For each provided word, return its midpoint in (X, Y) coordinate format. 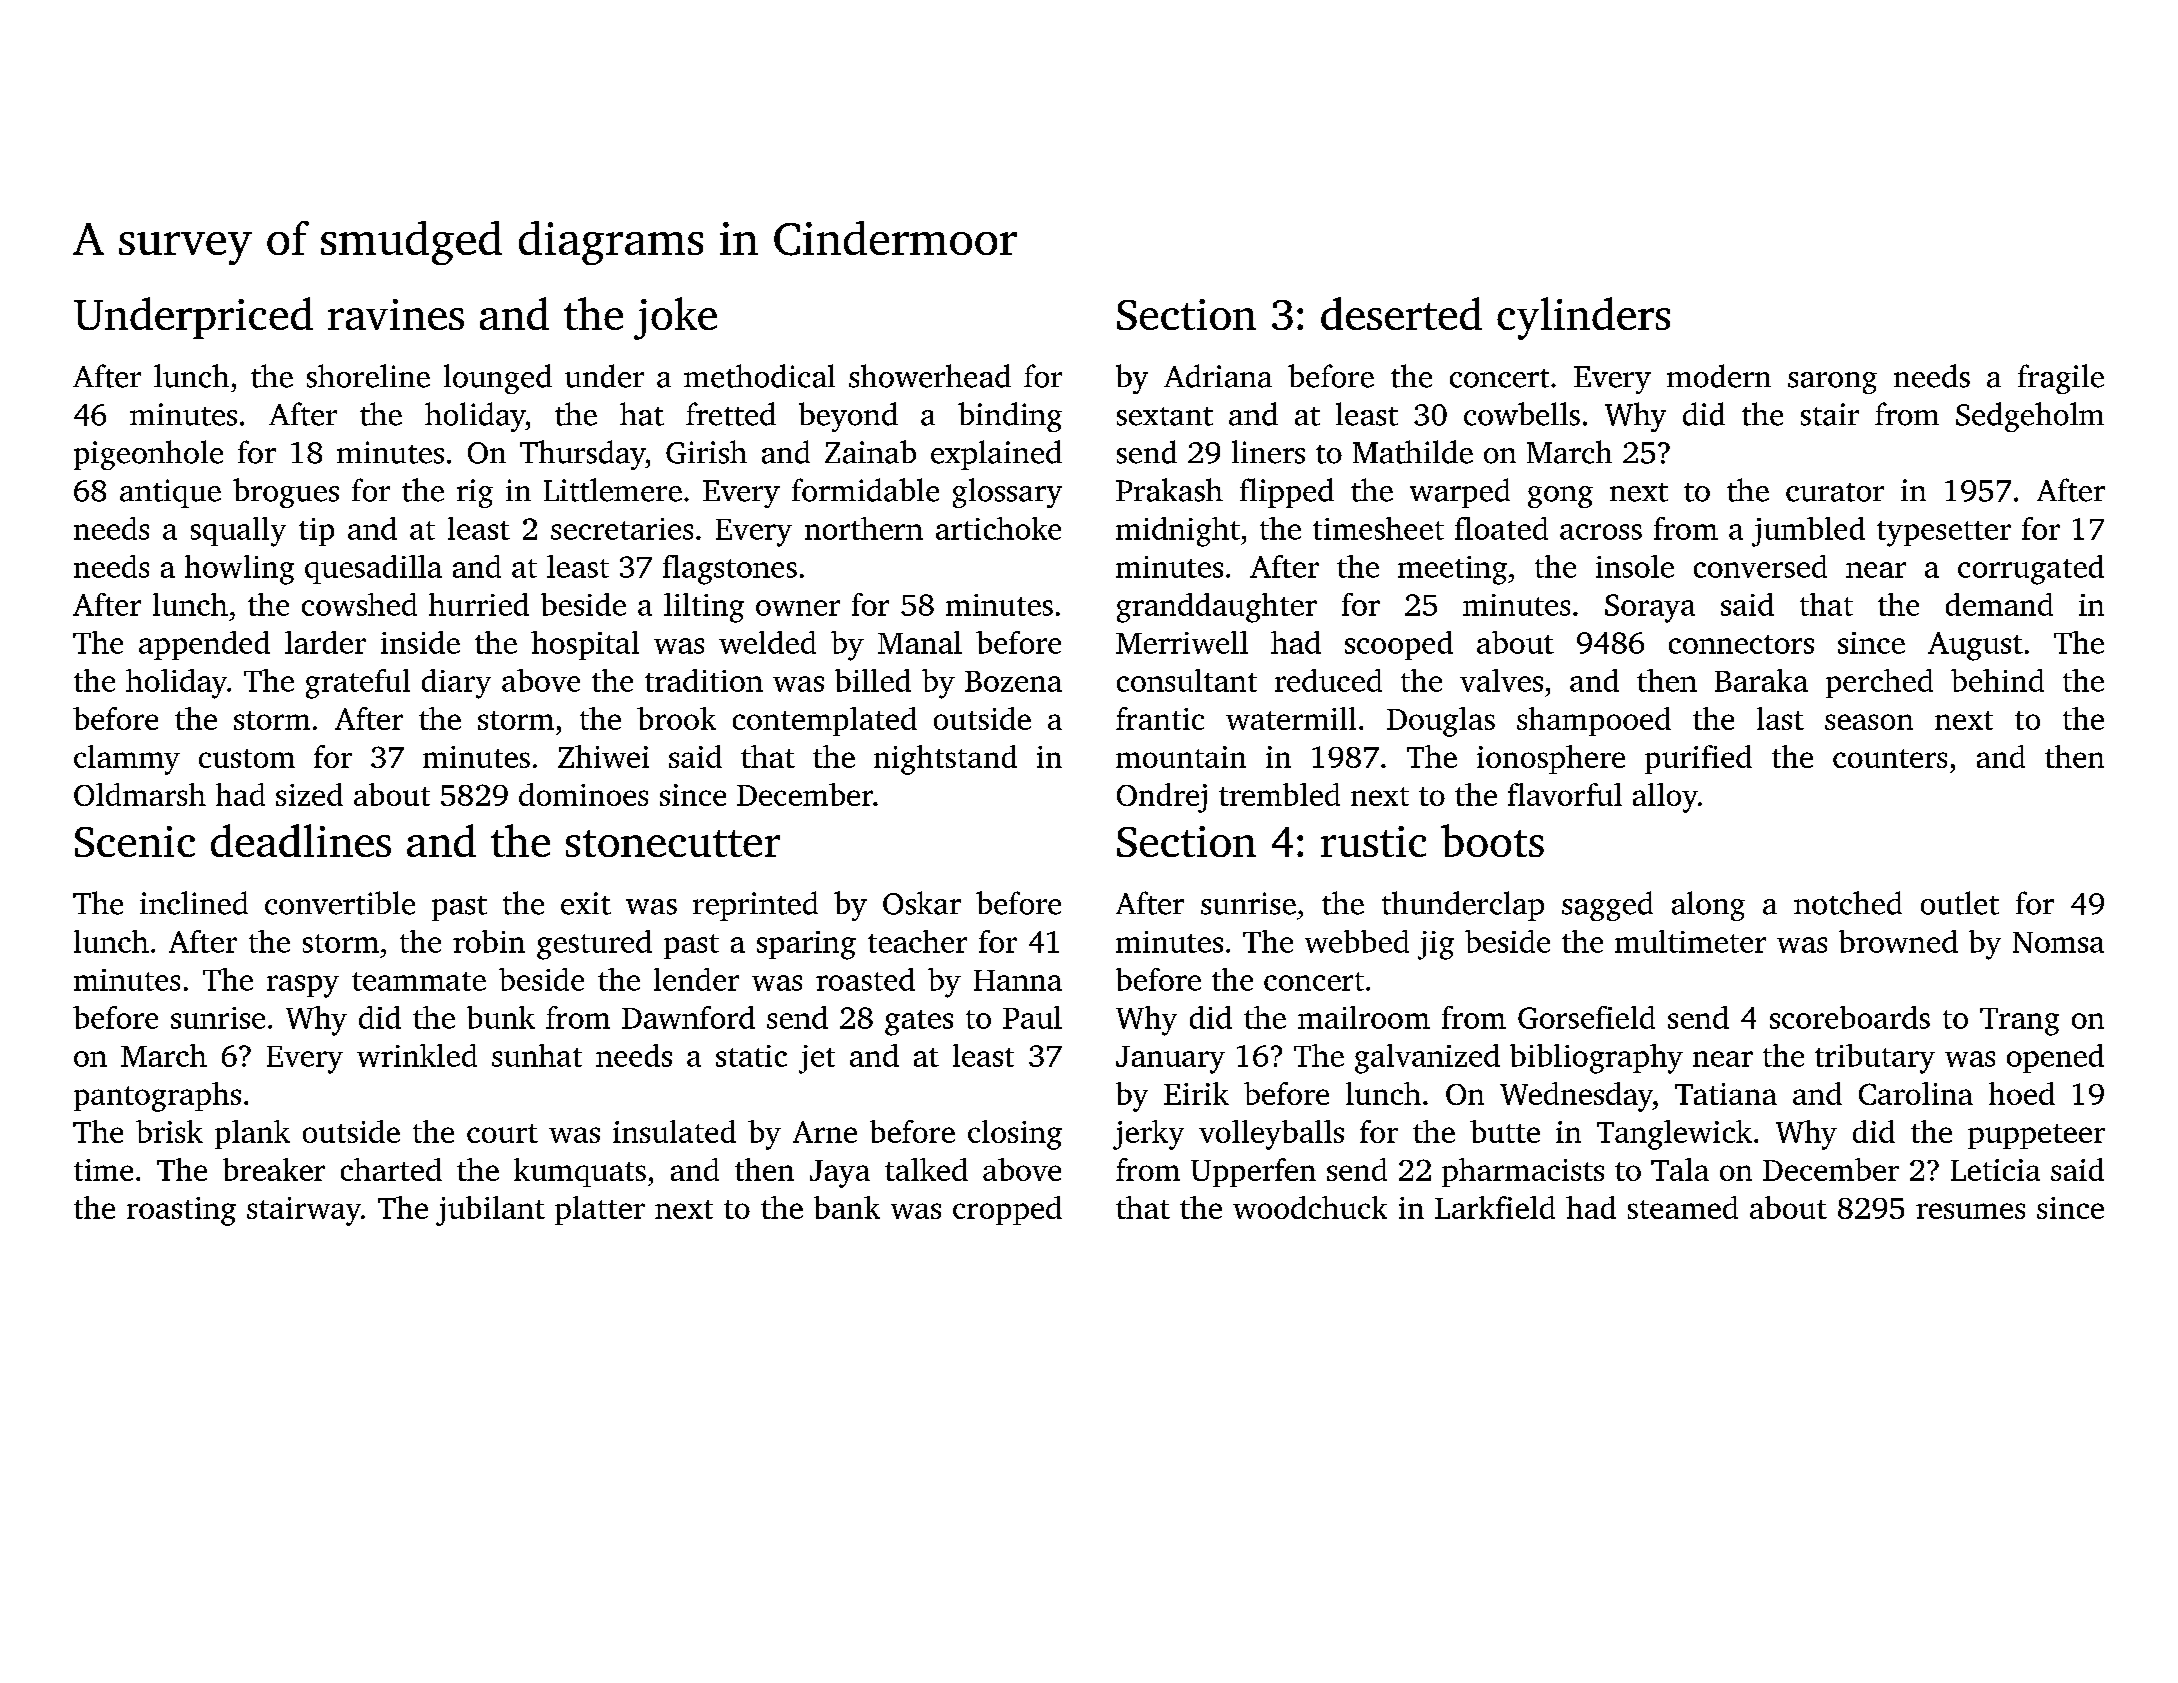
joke (675, 318)
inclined (194, 903)
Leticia (1995, 1170)
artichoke (998, 528)
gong (1560, 497)
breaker (274, 1169)
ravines (396, 314)
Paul (1032, 1017)
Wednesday (1576, 1097)
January (1170, 1060)
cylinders (1583, 318)
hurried (479, 604)
